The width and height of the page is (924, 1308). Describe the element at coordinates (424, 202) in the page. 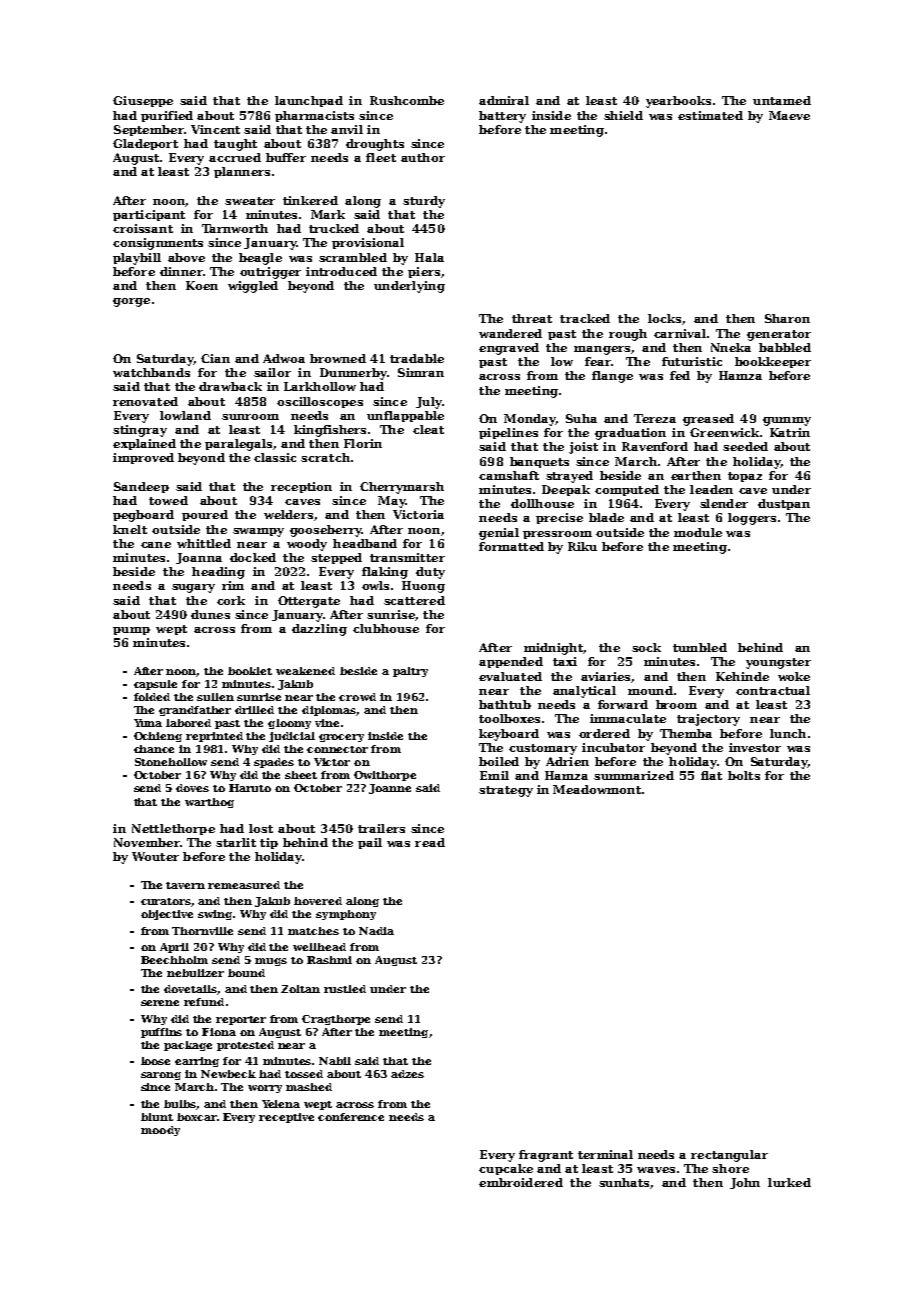

I see `sturdy` at that location.
